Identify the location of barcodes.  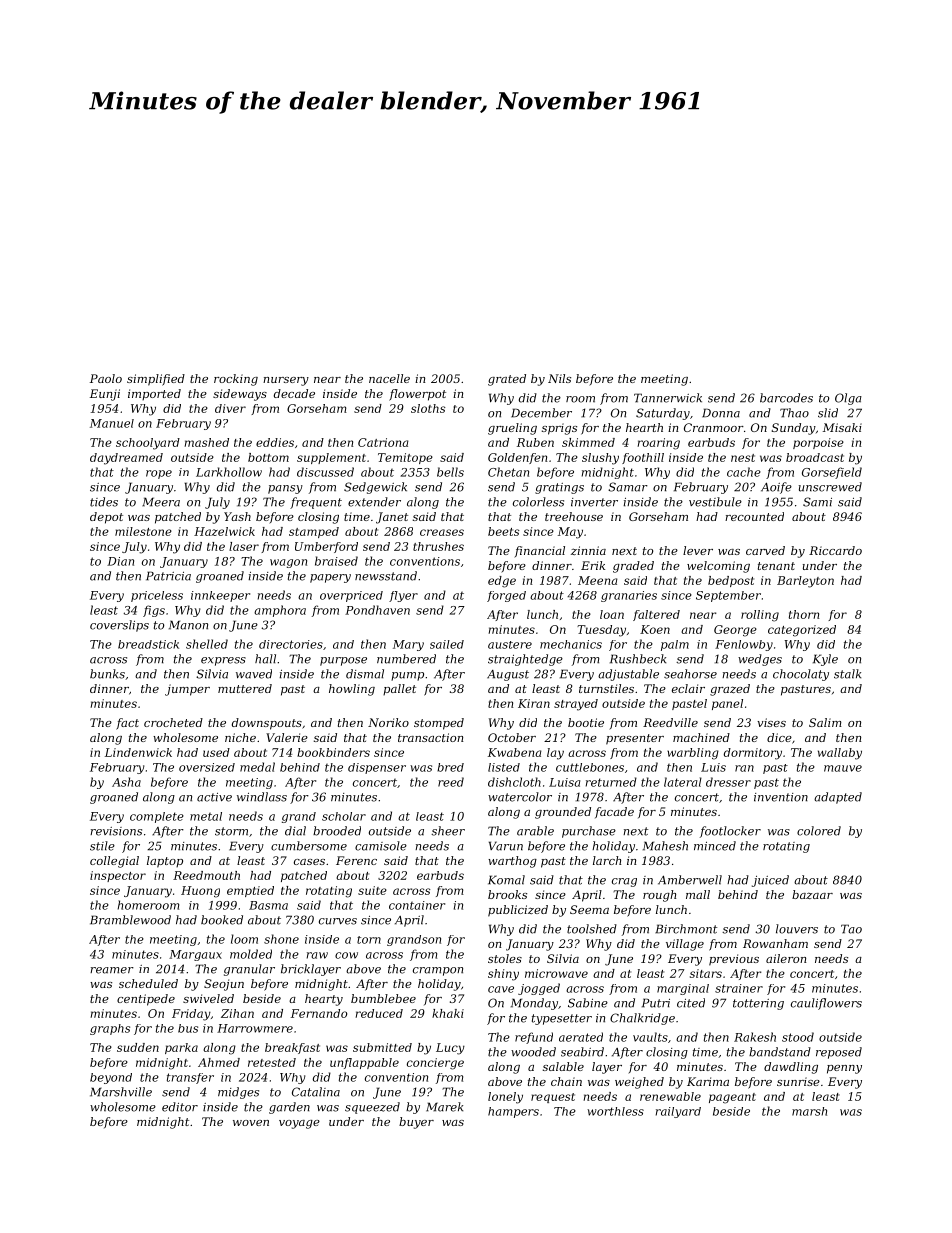
(786, 398).
